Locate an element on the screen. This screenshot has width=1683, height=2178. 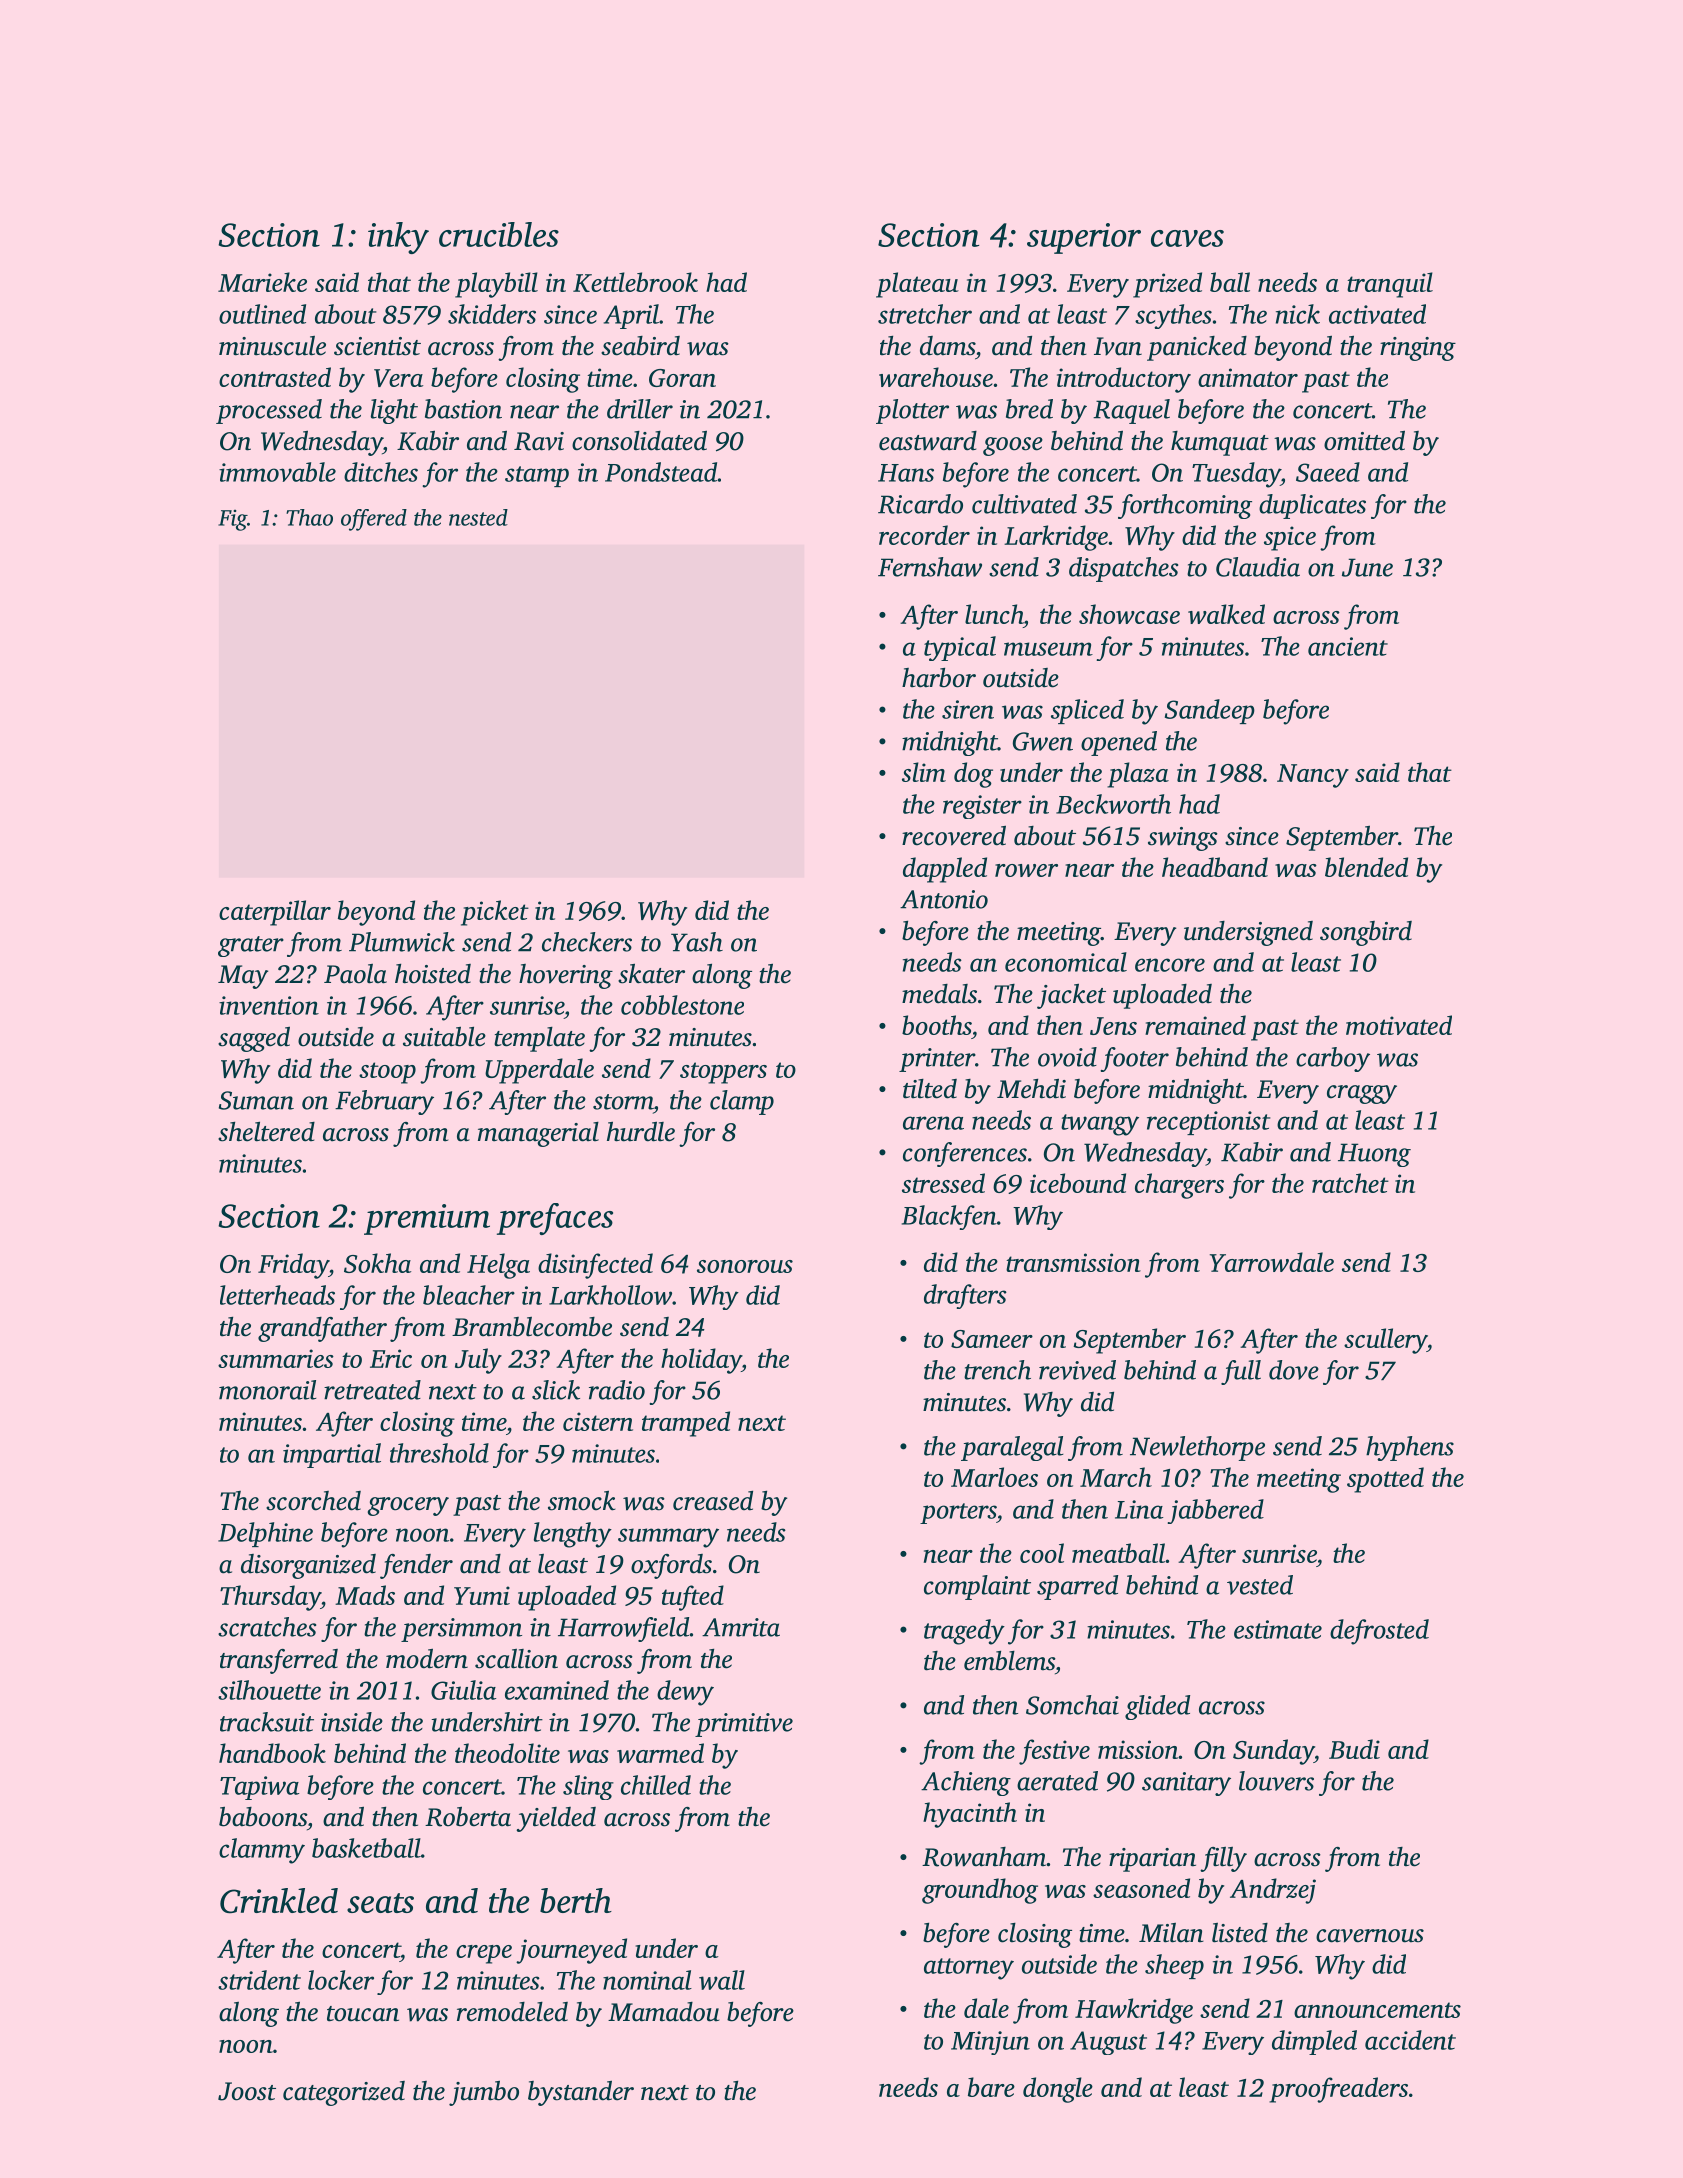
Friday is located at coordinates (293, 1266).
